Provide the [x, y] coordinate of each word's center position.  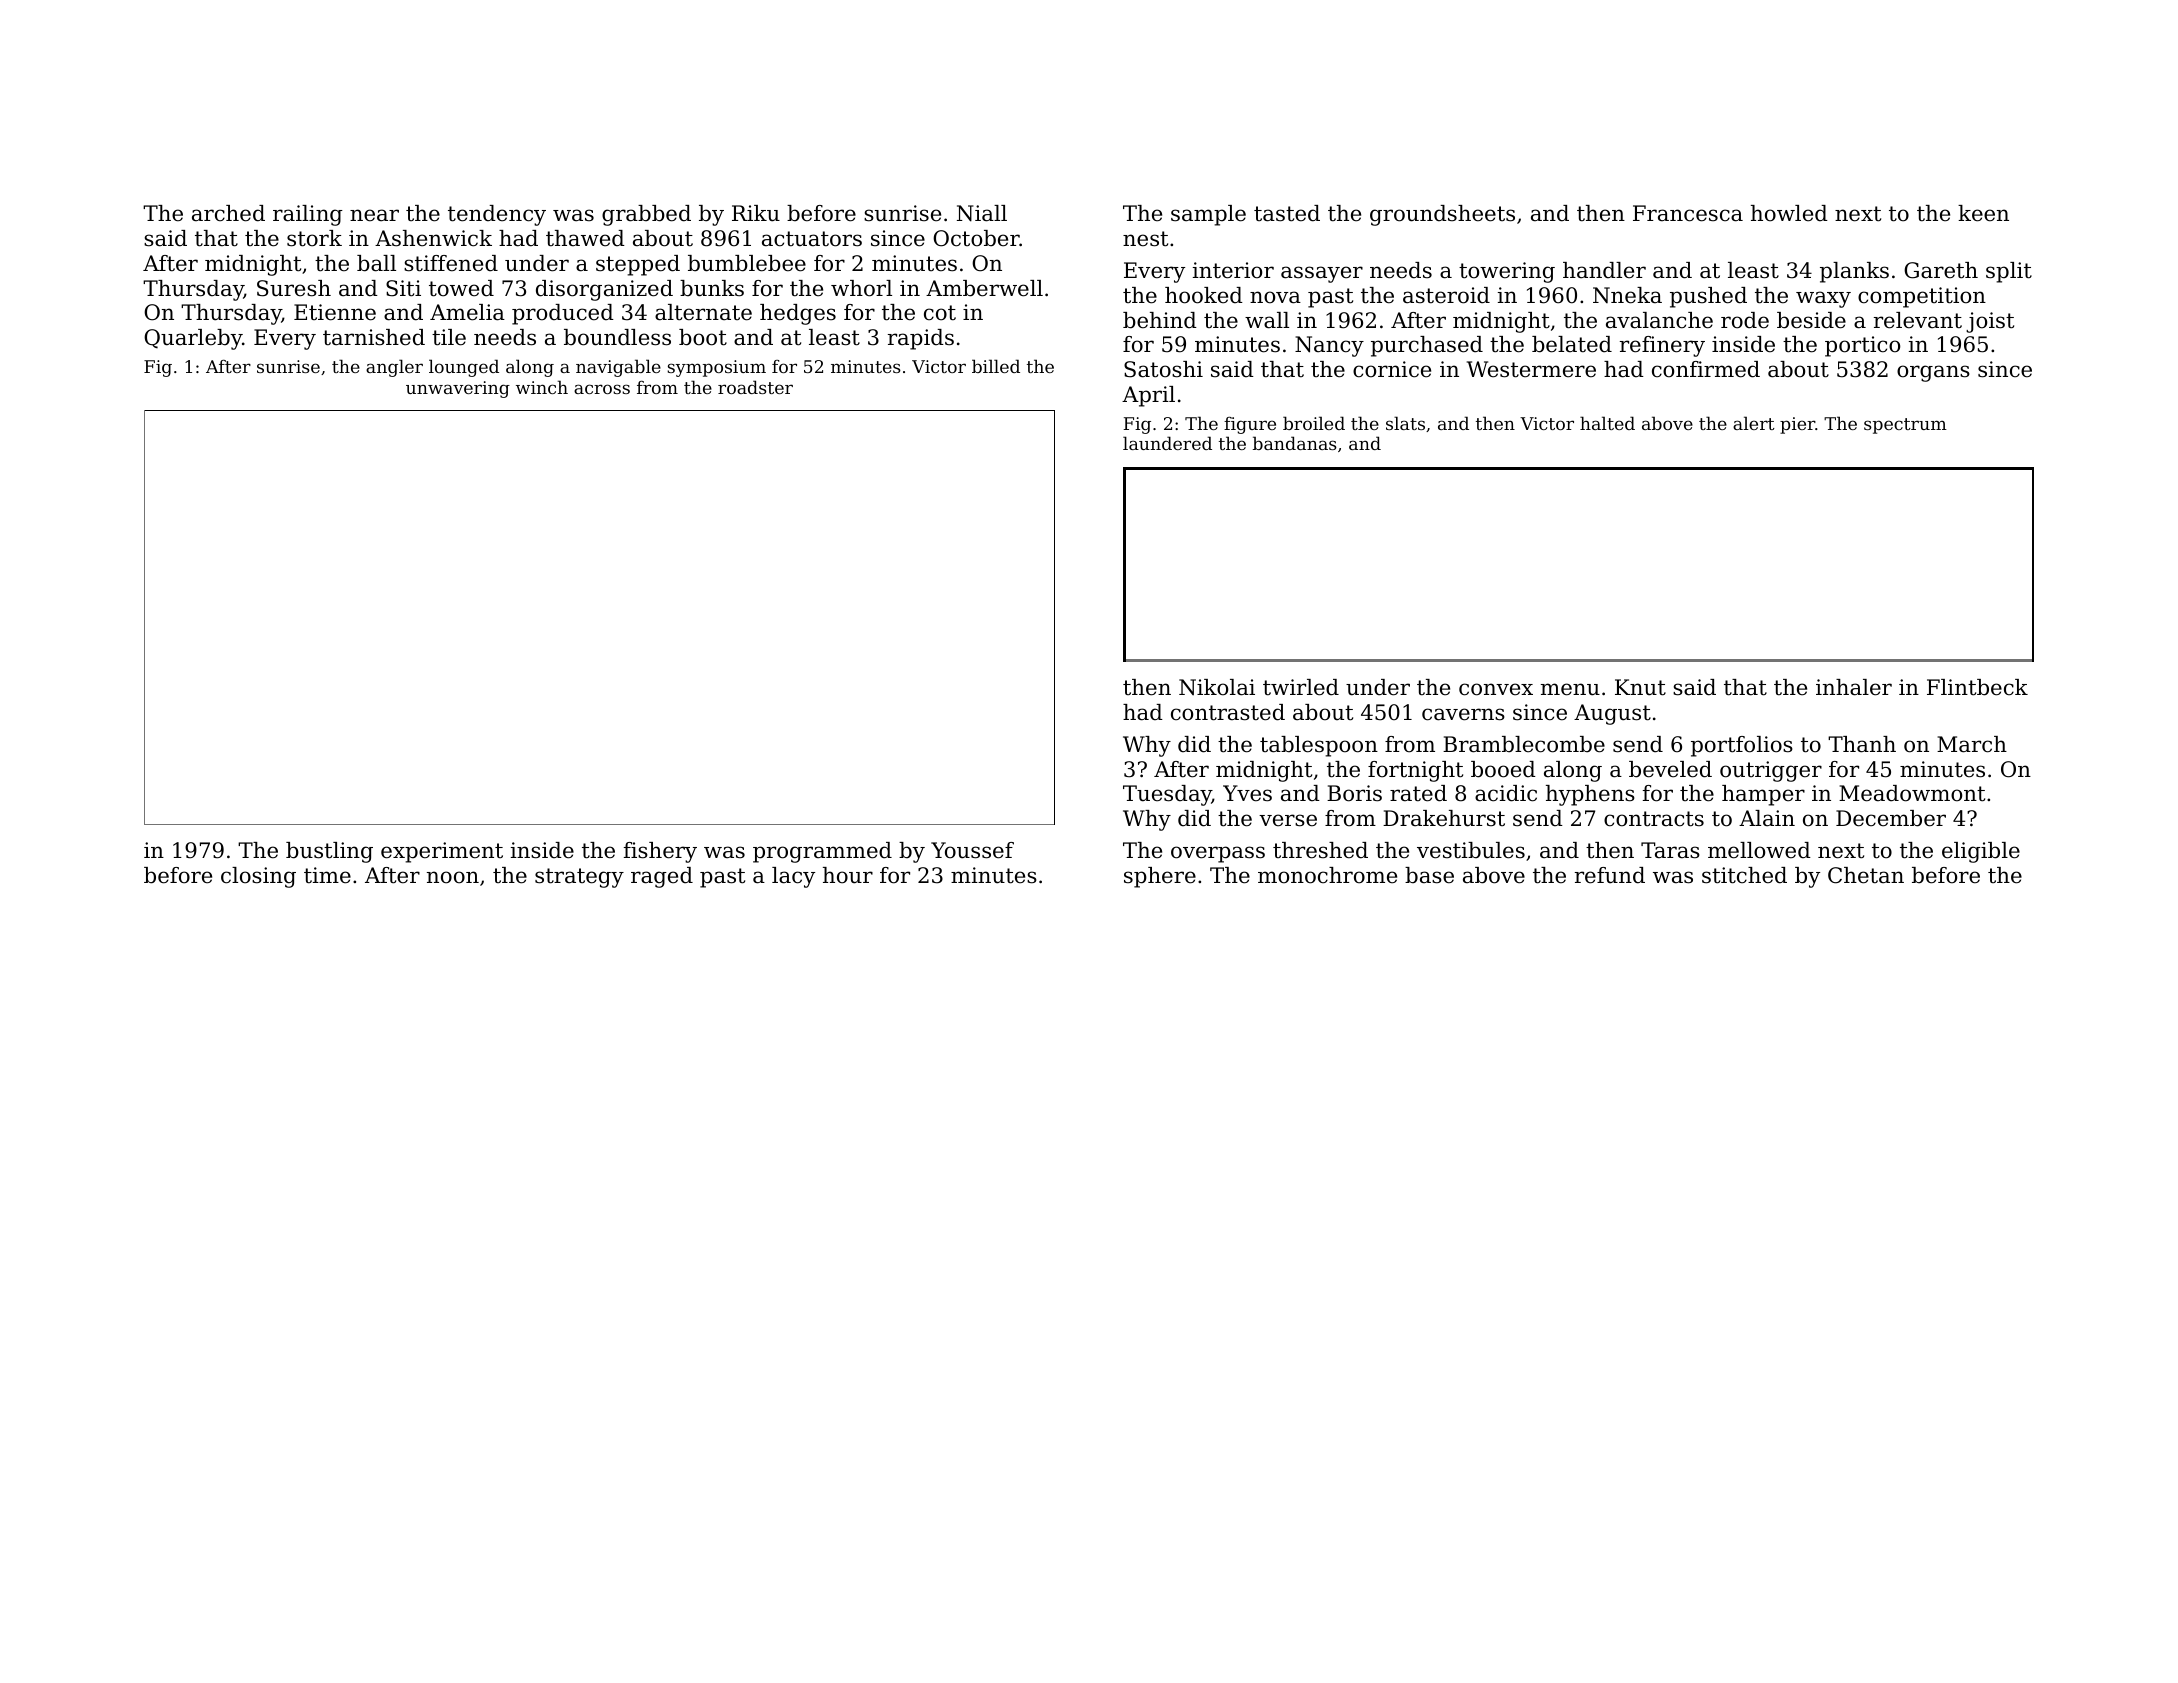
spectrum [1905, 426]
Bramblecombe [1524, 744]
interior [1233, 270]
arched [228, 213]
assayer [1322, 274]
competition [1922, 297]
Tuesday [1167, 795]
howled [1789, 213]
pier [1797, 425]
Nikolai [1217, 687]
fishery [660, 852]
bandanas [1295, 443]
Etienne [335, 312]
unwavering [458, 389]
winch [542, 387]
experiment [442, 852]
